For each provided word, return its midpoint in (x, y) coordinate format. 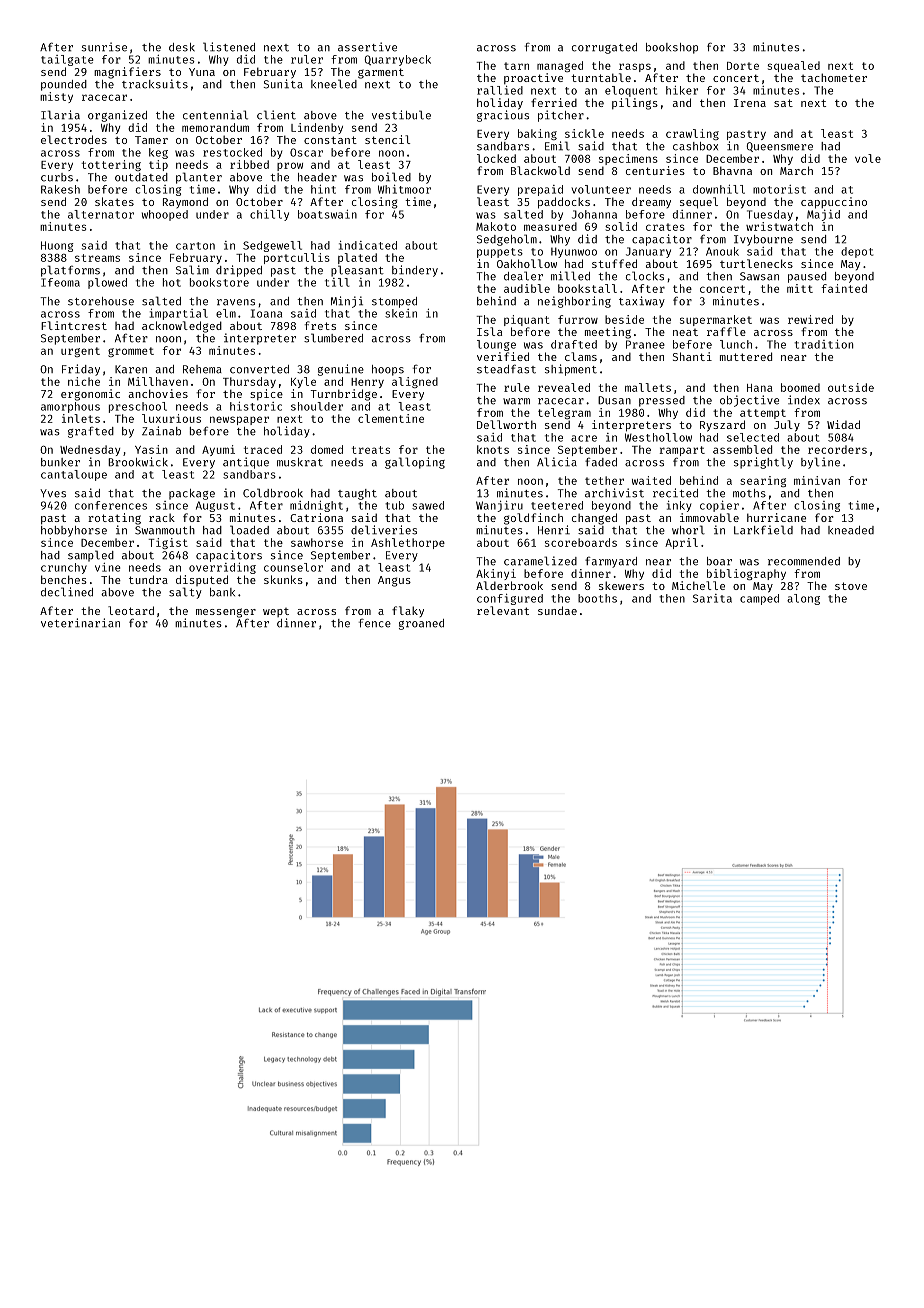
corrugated (604, 48)
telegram (564, 413)
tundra (148, 579)
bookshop (672, 48)
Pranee (645, 344)
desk (182, 47)
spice (266, 394)
